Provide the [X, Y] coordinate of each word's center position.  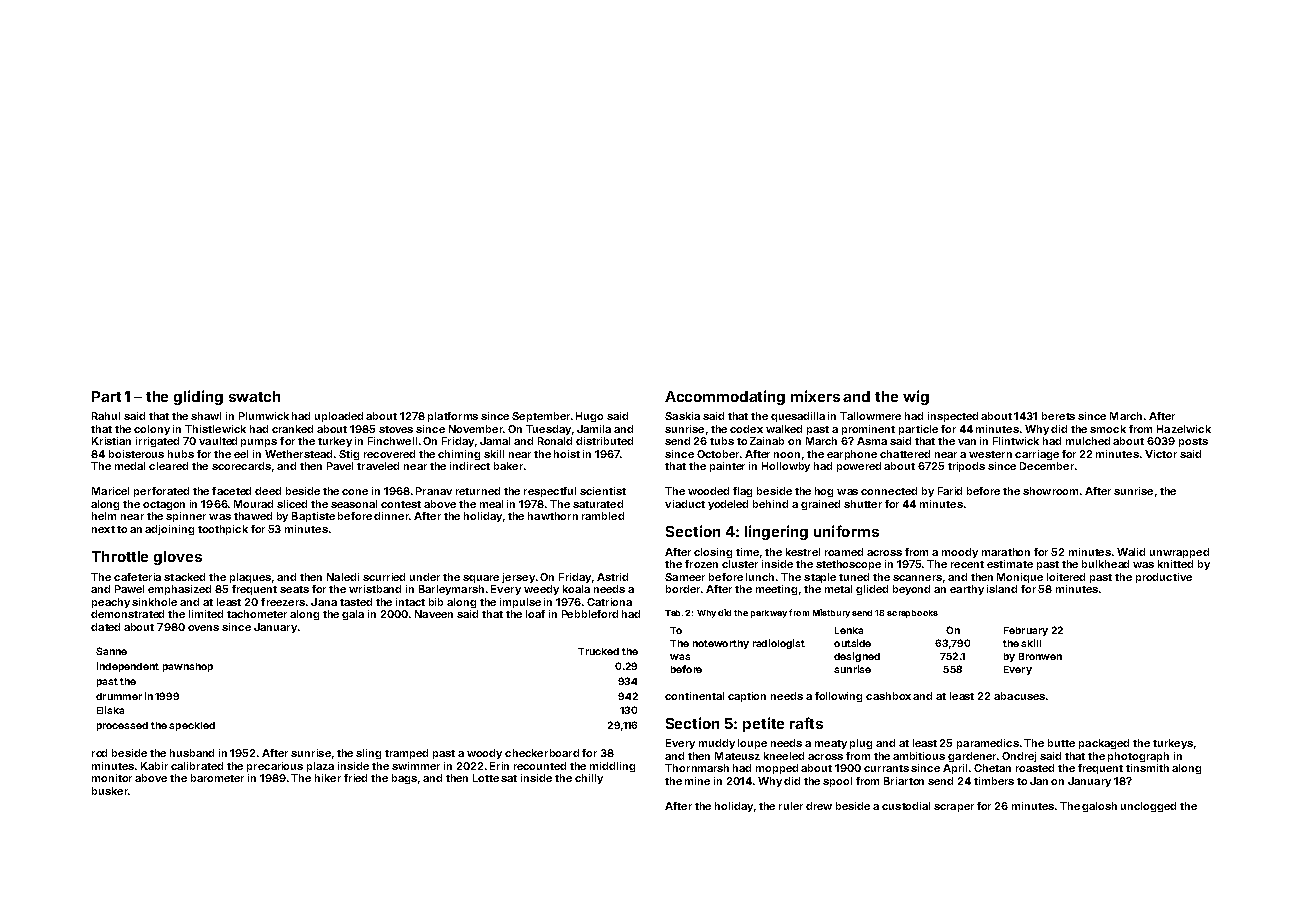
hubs [181, 454]
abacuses [1019, 696]
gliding [198, 397]
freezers [283, 602]
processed [122, 726]
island [1002, 589]
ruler [791, 806]
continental [694, 696]
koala [576, 589]
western [990, 454]
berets [1058, 416]
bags [404, 779]
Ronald [555, 441]
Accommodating [725, 397]
